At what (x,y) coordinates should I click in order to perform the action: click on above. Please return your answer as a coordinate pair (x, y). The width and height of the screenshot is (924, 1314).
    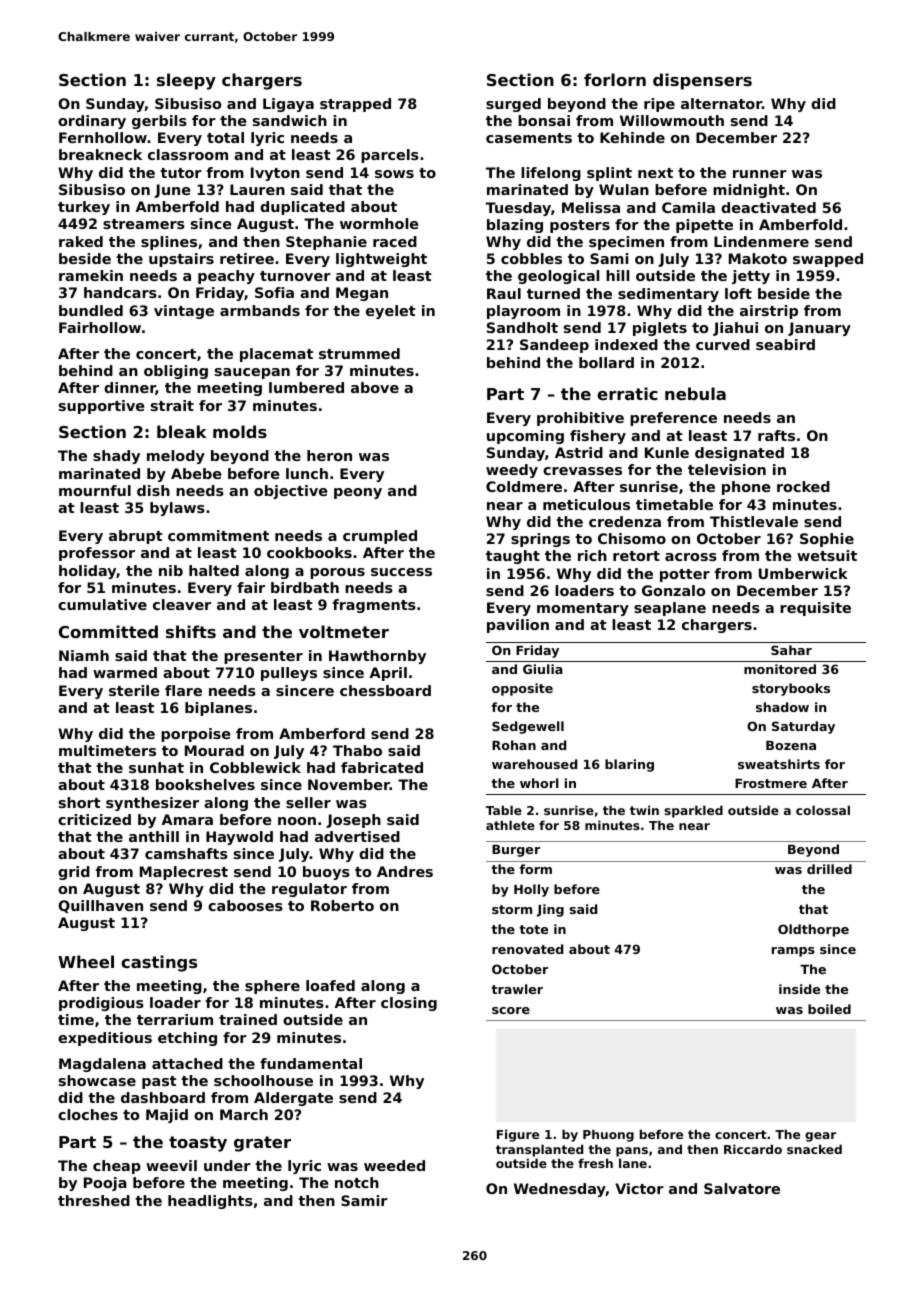
    Looking at the image, I should click on (375, 387).
